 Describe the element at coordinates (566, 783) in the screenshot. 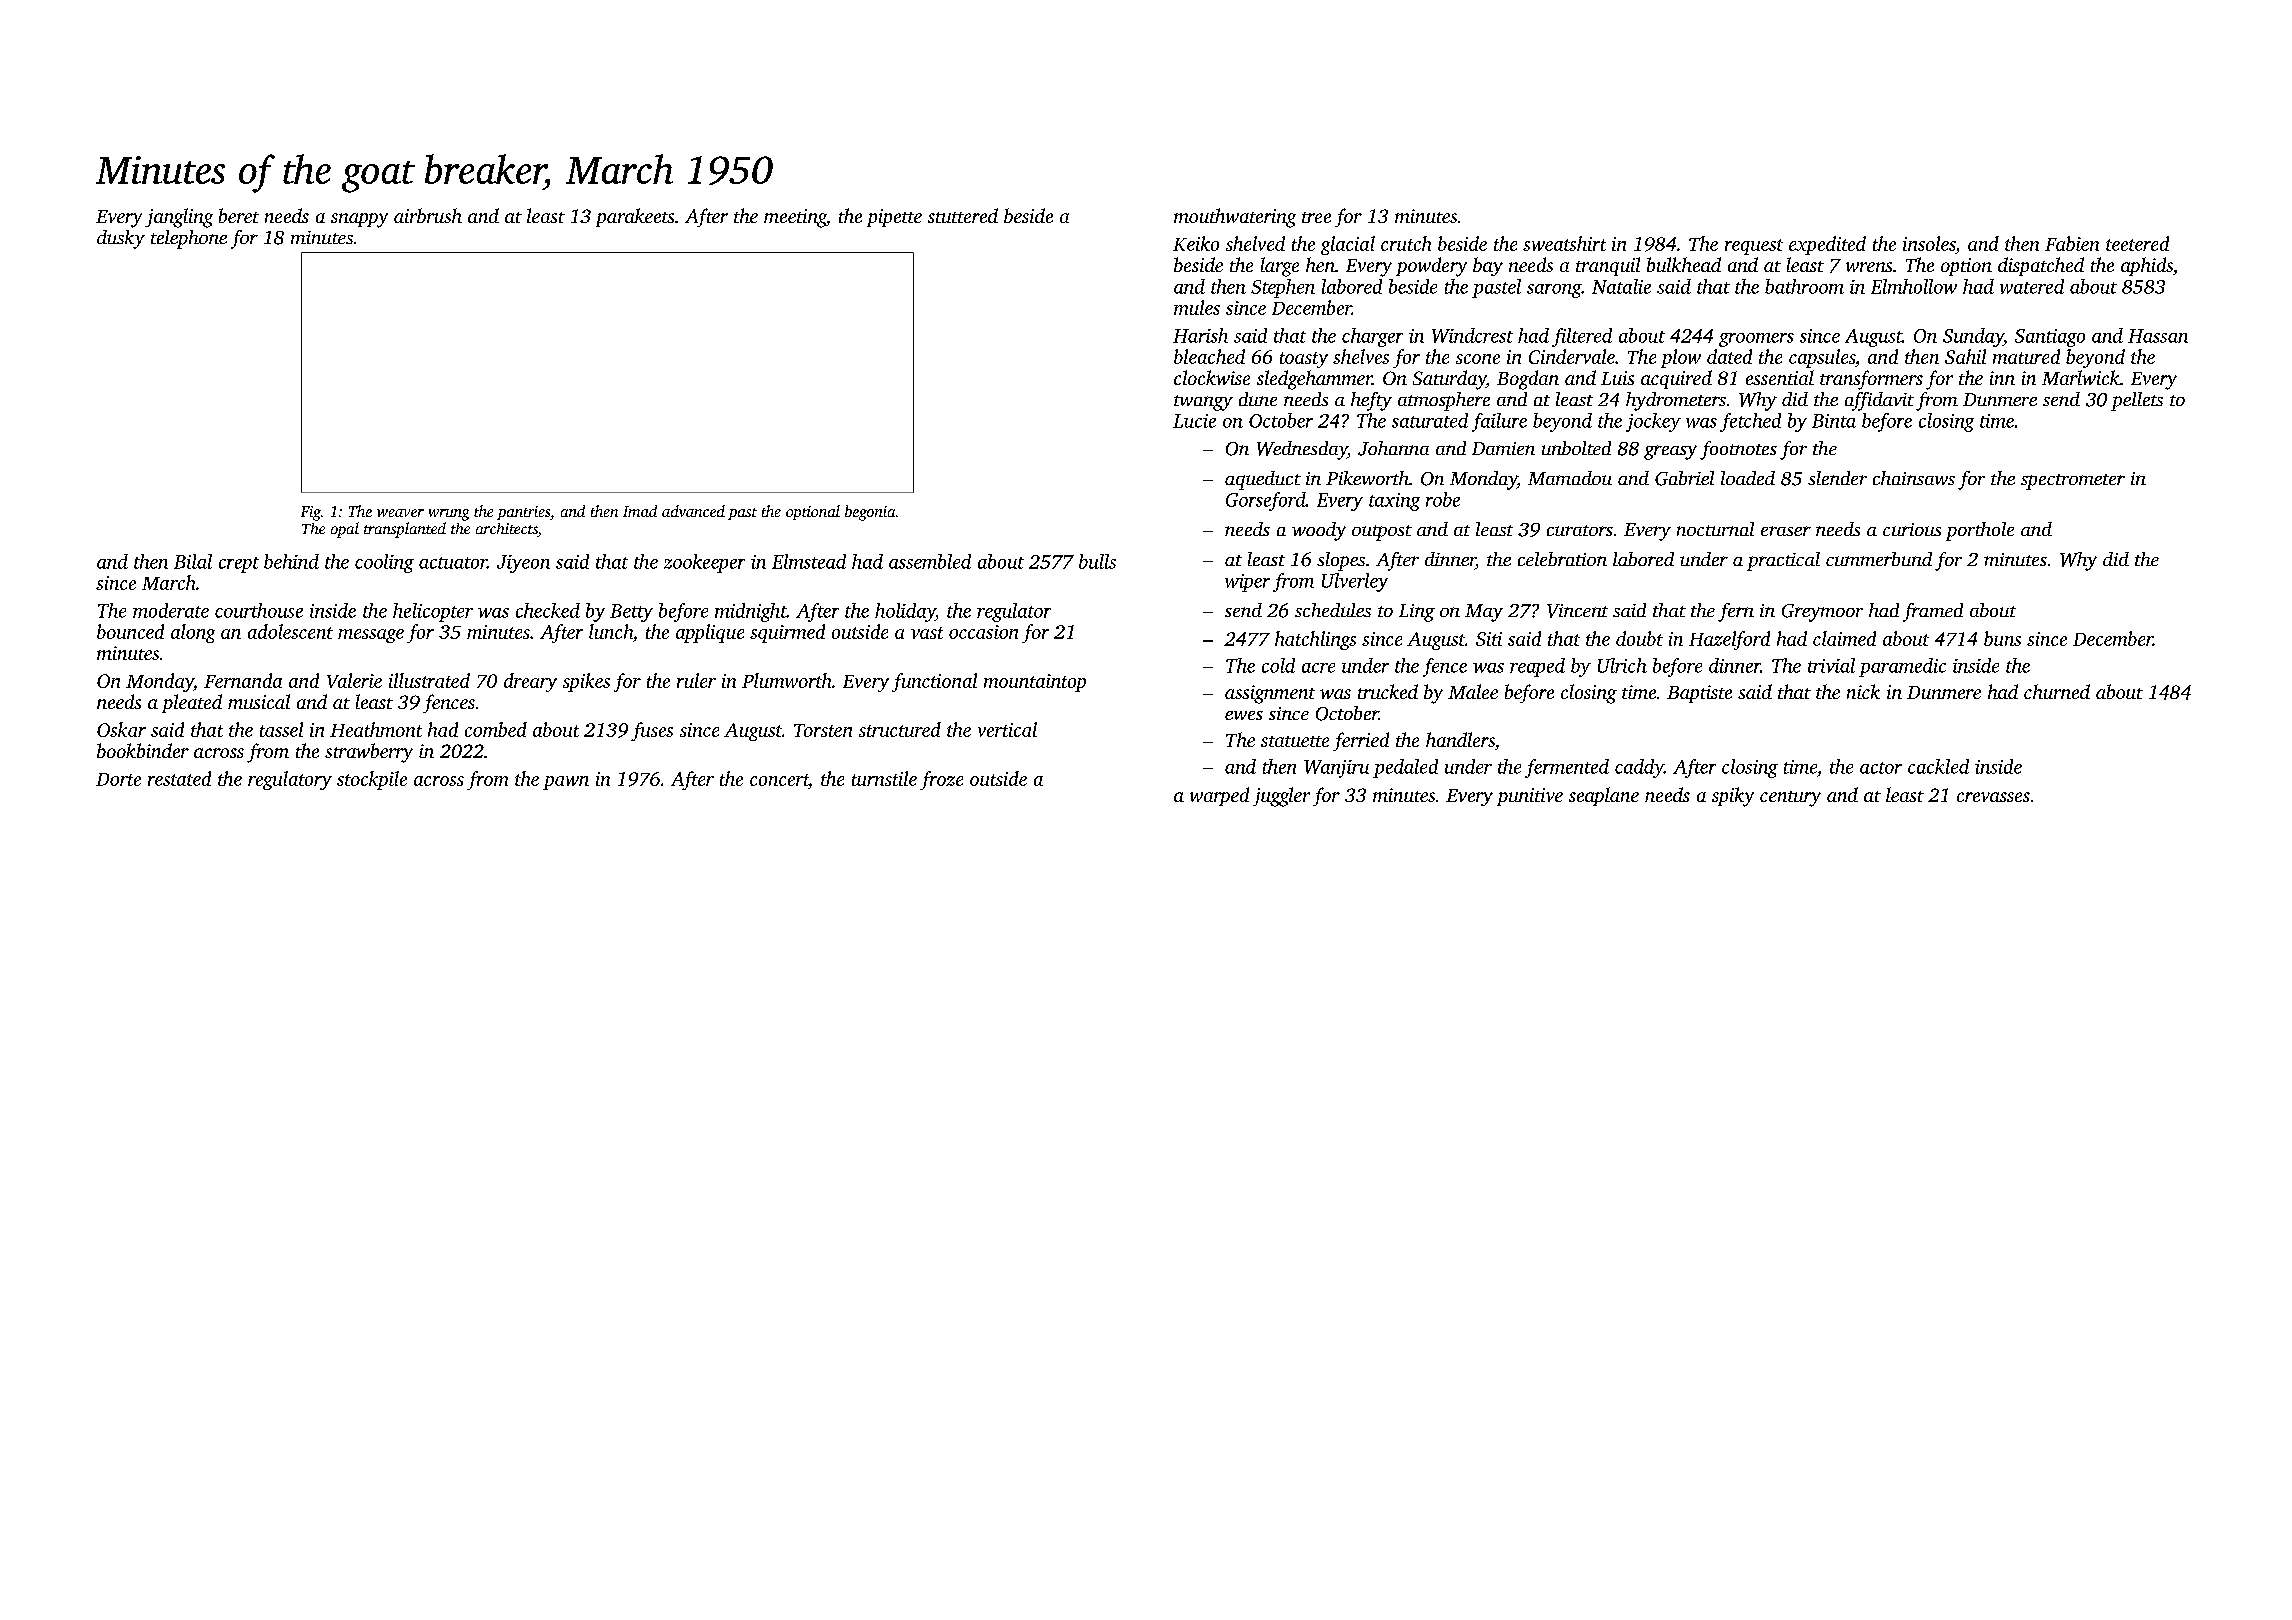

I see `pawn` at that location.
